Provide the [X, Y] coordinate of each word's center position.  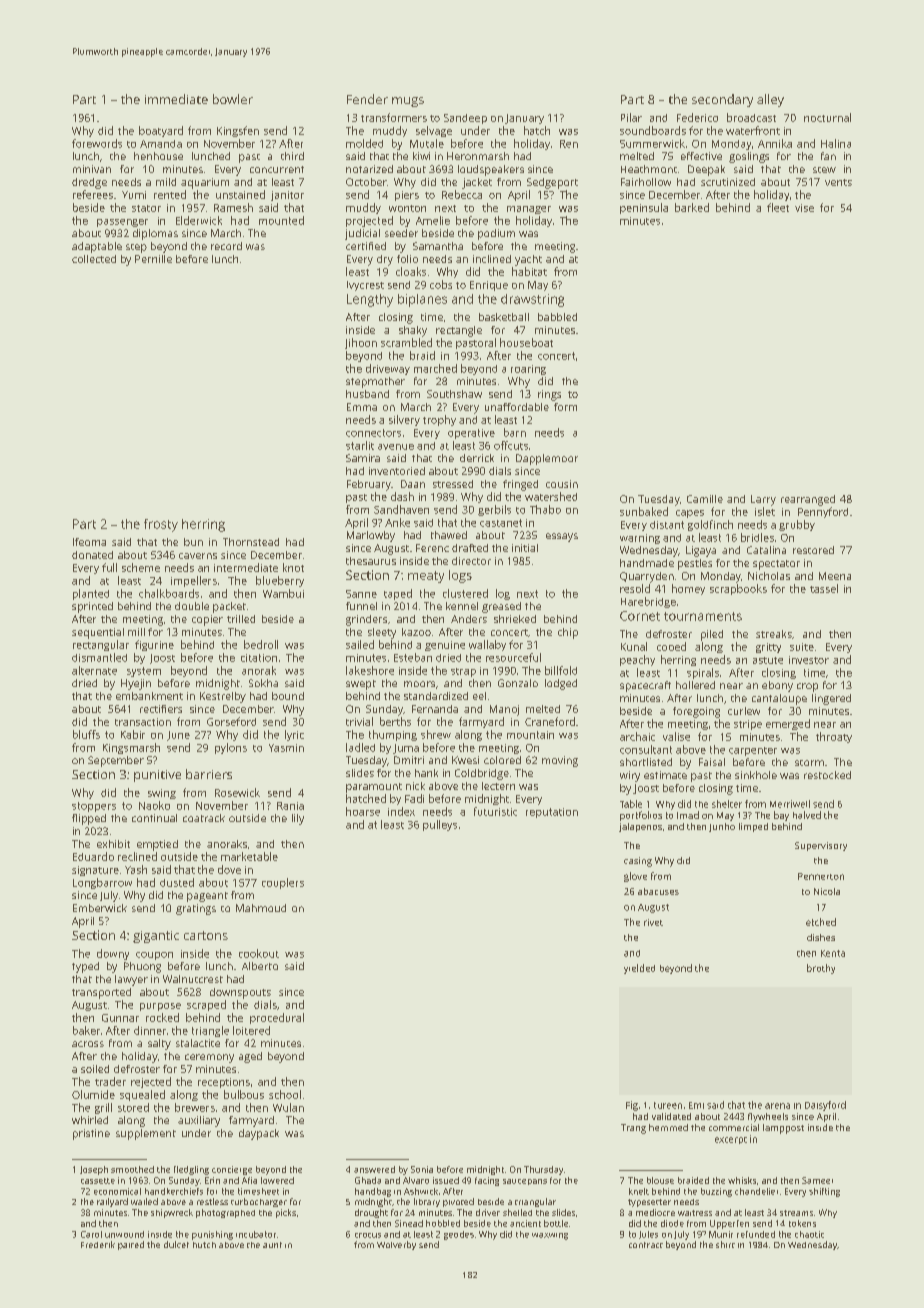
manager [529, 210]
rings [549, 395]
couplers [283, 883]
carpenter [753, 751]
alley [770, 100]
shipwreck [172, 1213]
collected [94, 259]
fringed [520, 485]
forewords [97, 143]
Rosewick [237, 792]
